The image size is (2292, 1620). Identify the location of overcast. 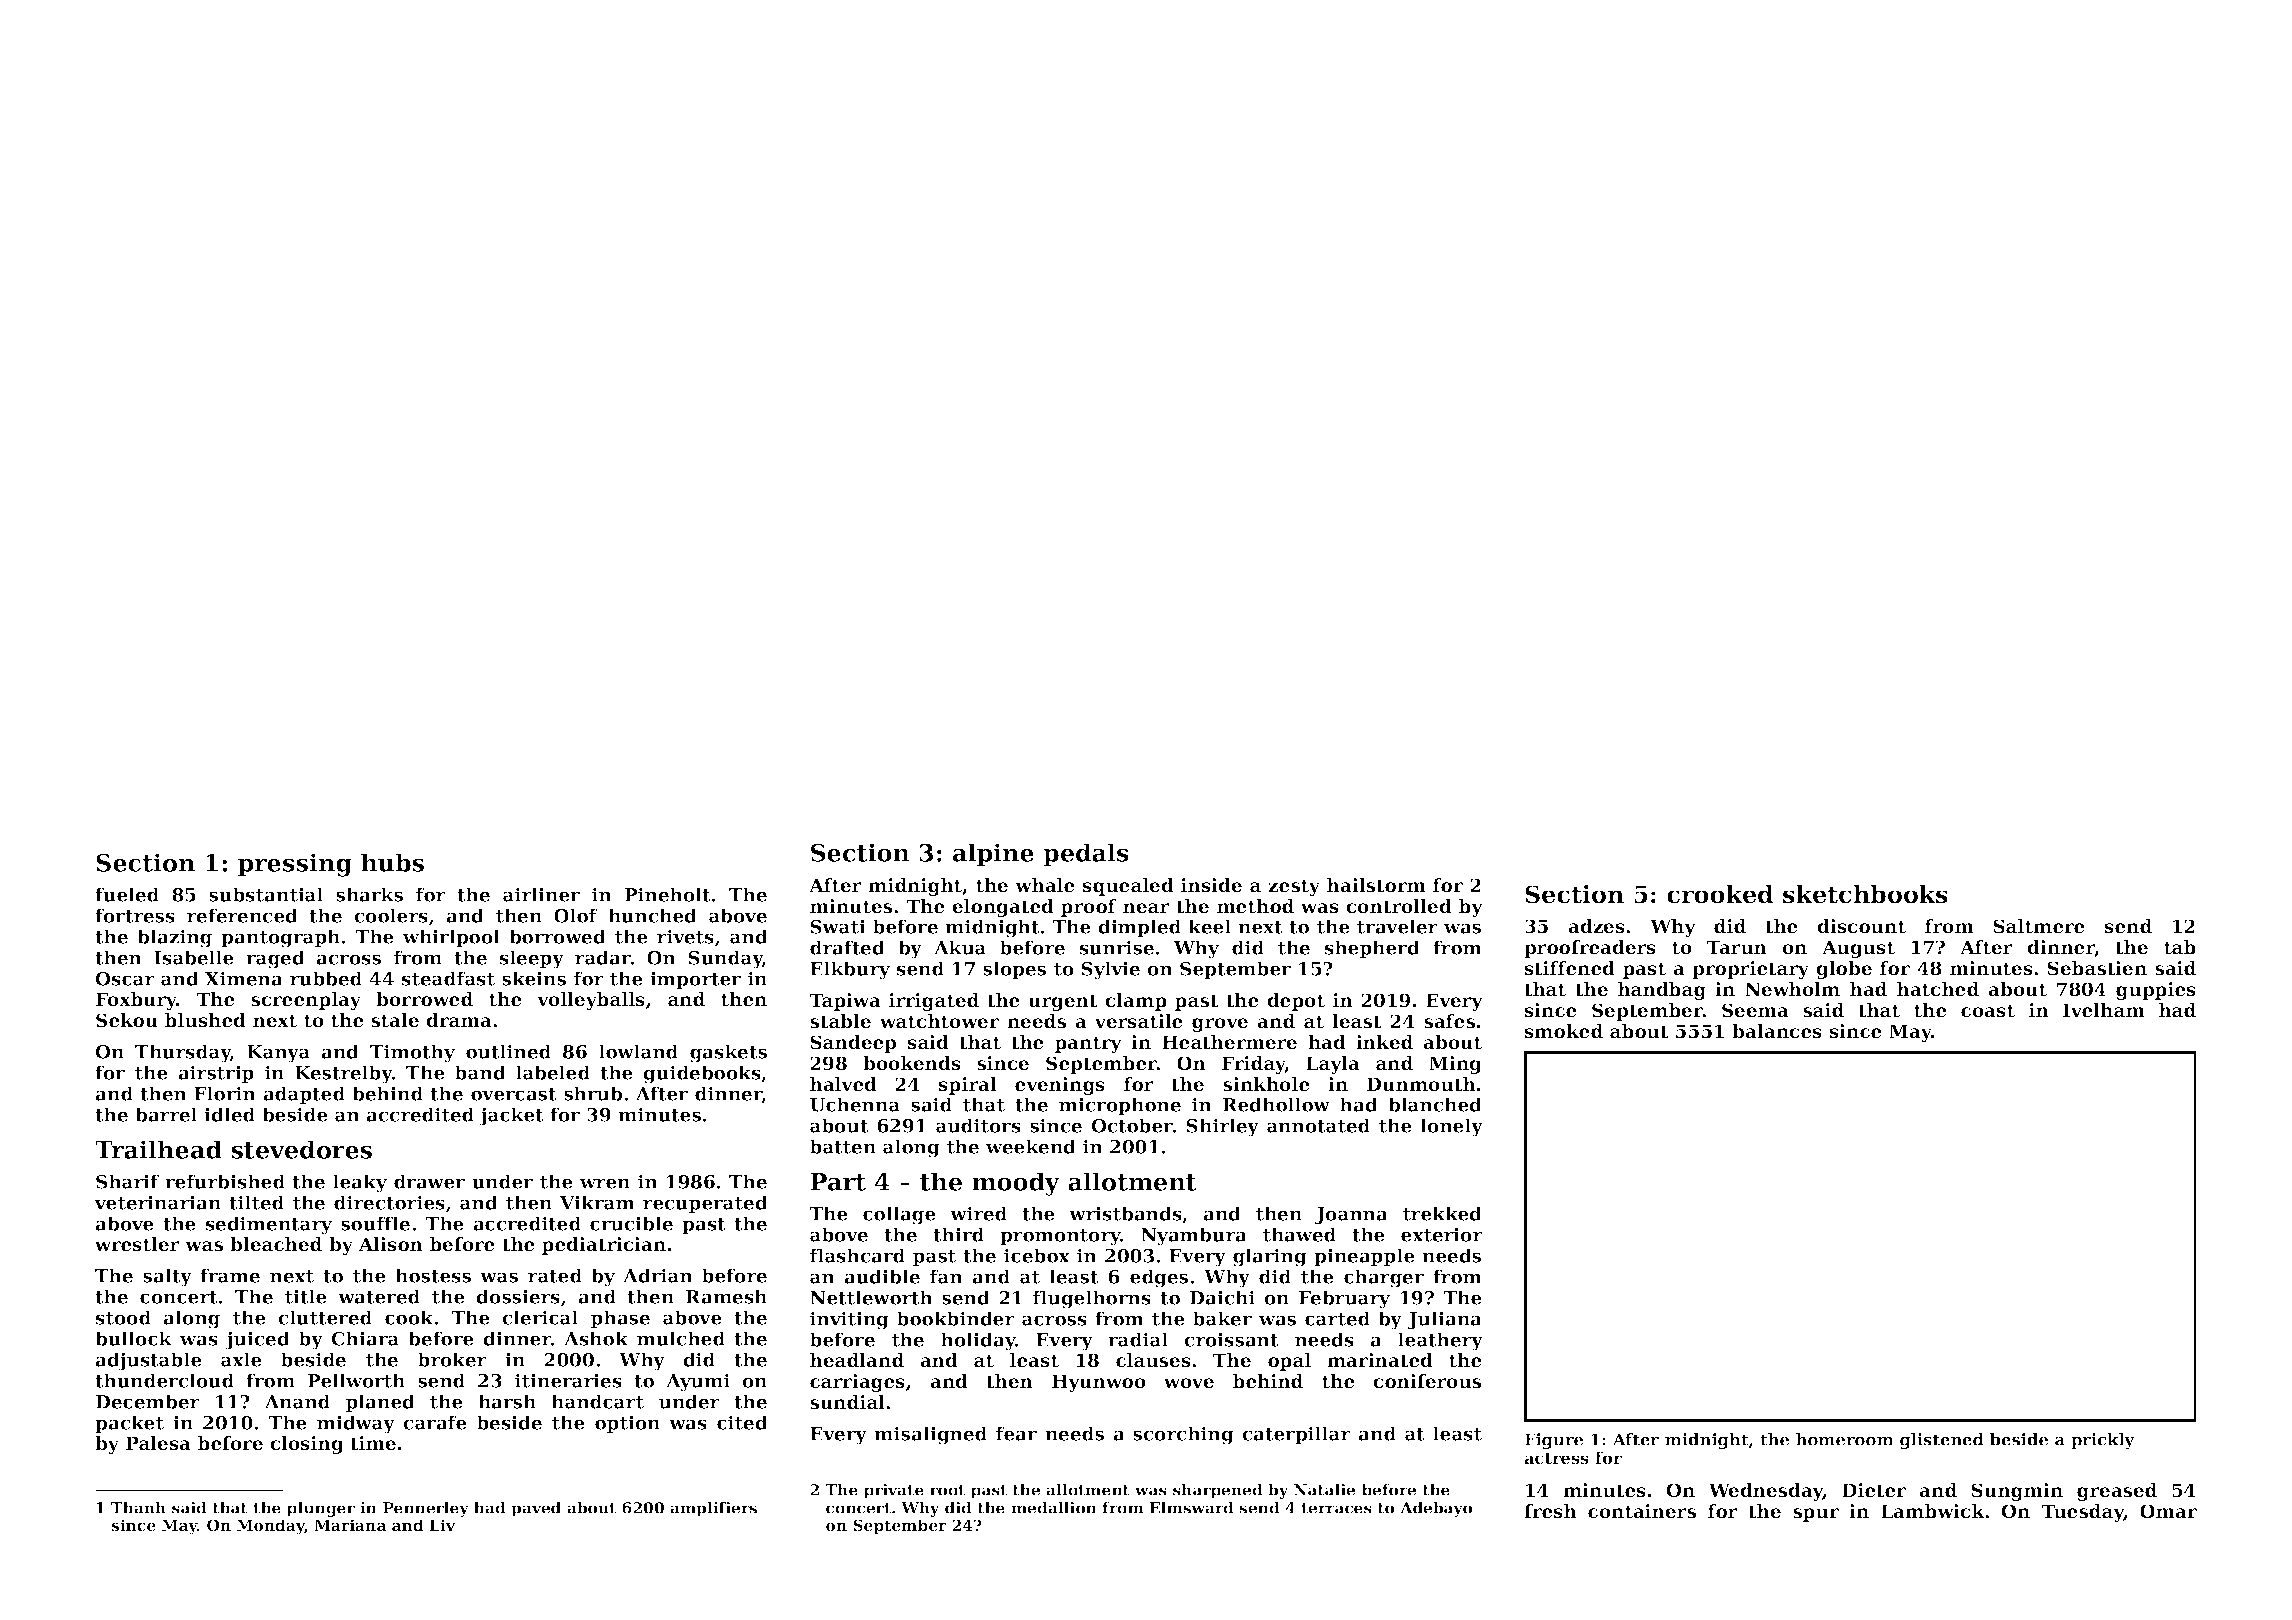
(514, 1094).
